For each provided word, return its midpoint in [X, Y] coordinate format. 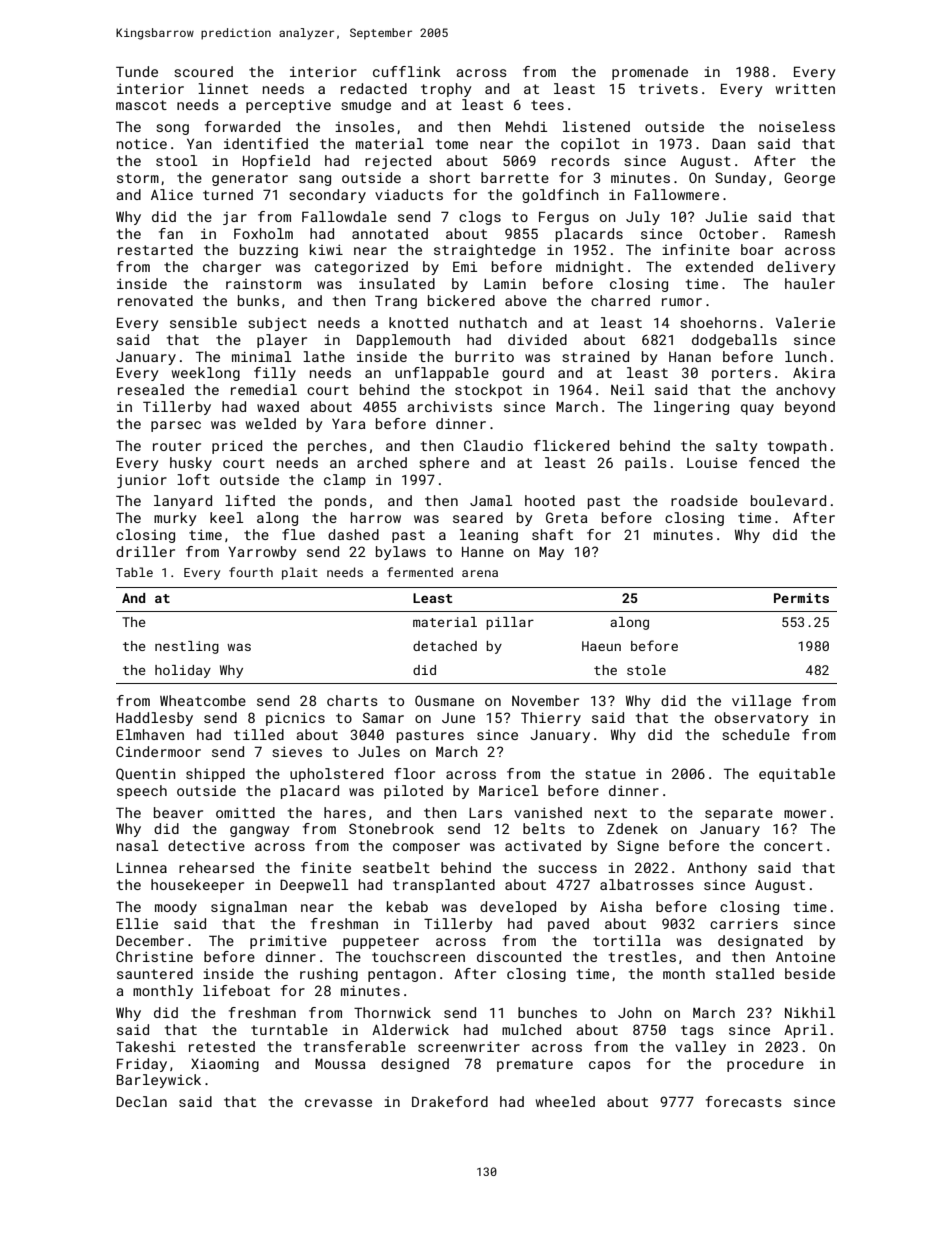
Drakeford [450, 1101]
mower [805, 814]
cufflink [407, 71]
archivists [449, 406]
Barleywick [159, 1081]
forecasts [744, 1101]
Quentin [146, 774]
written [805, 88]
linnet [223, 88]
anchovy [805, 391]
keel [226, 517]
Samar [383, 717]
